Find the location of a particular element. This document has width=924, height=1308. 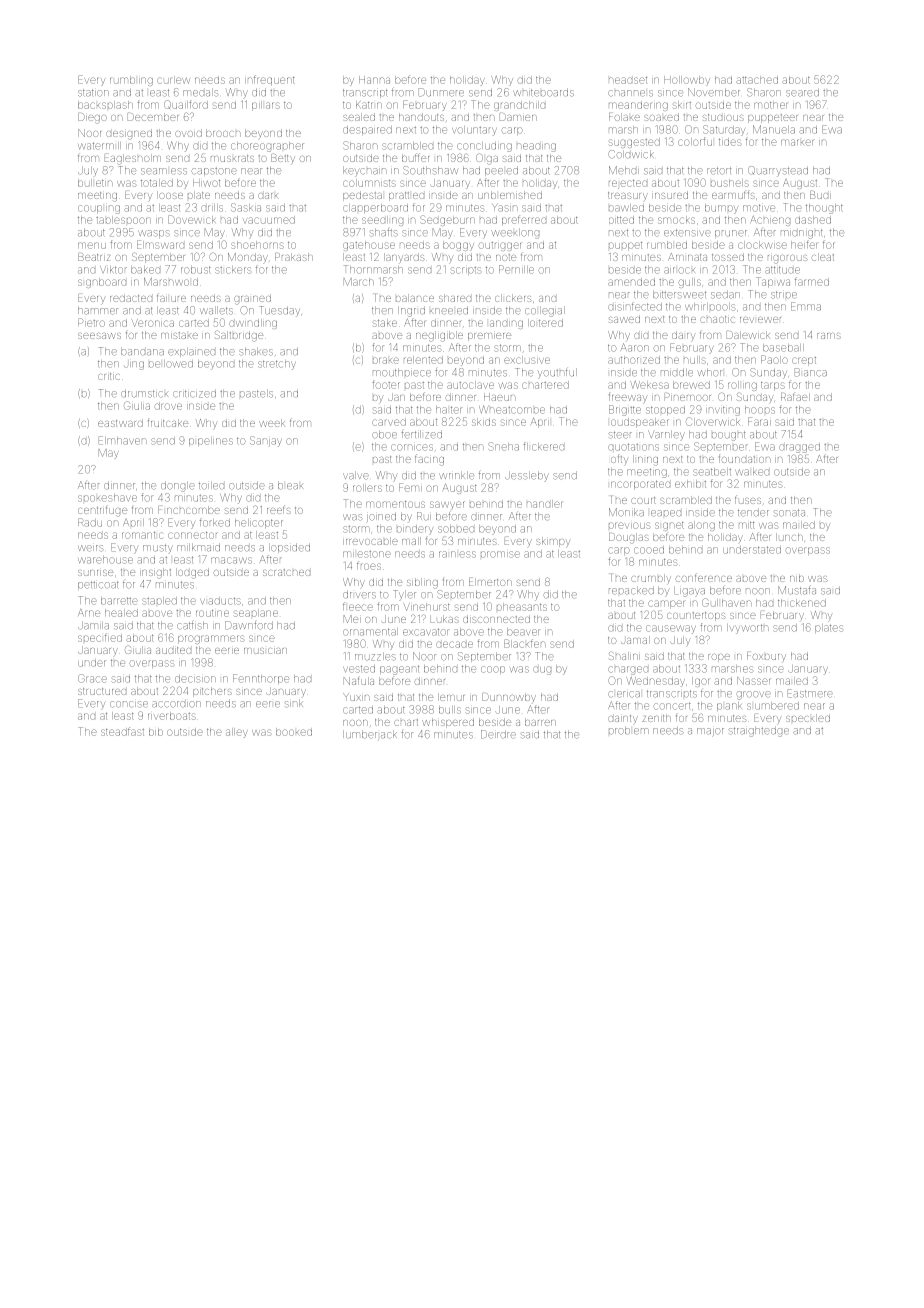

unblemished is located at coordinates (510, 195).
